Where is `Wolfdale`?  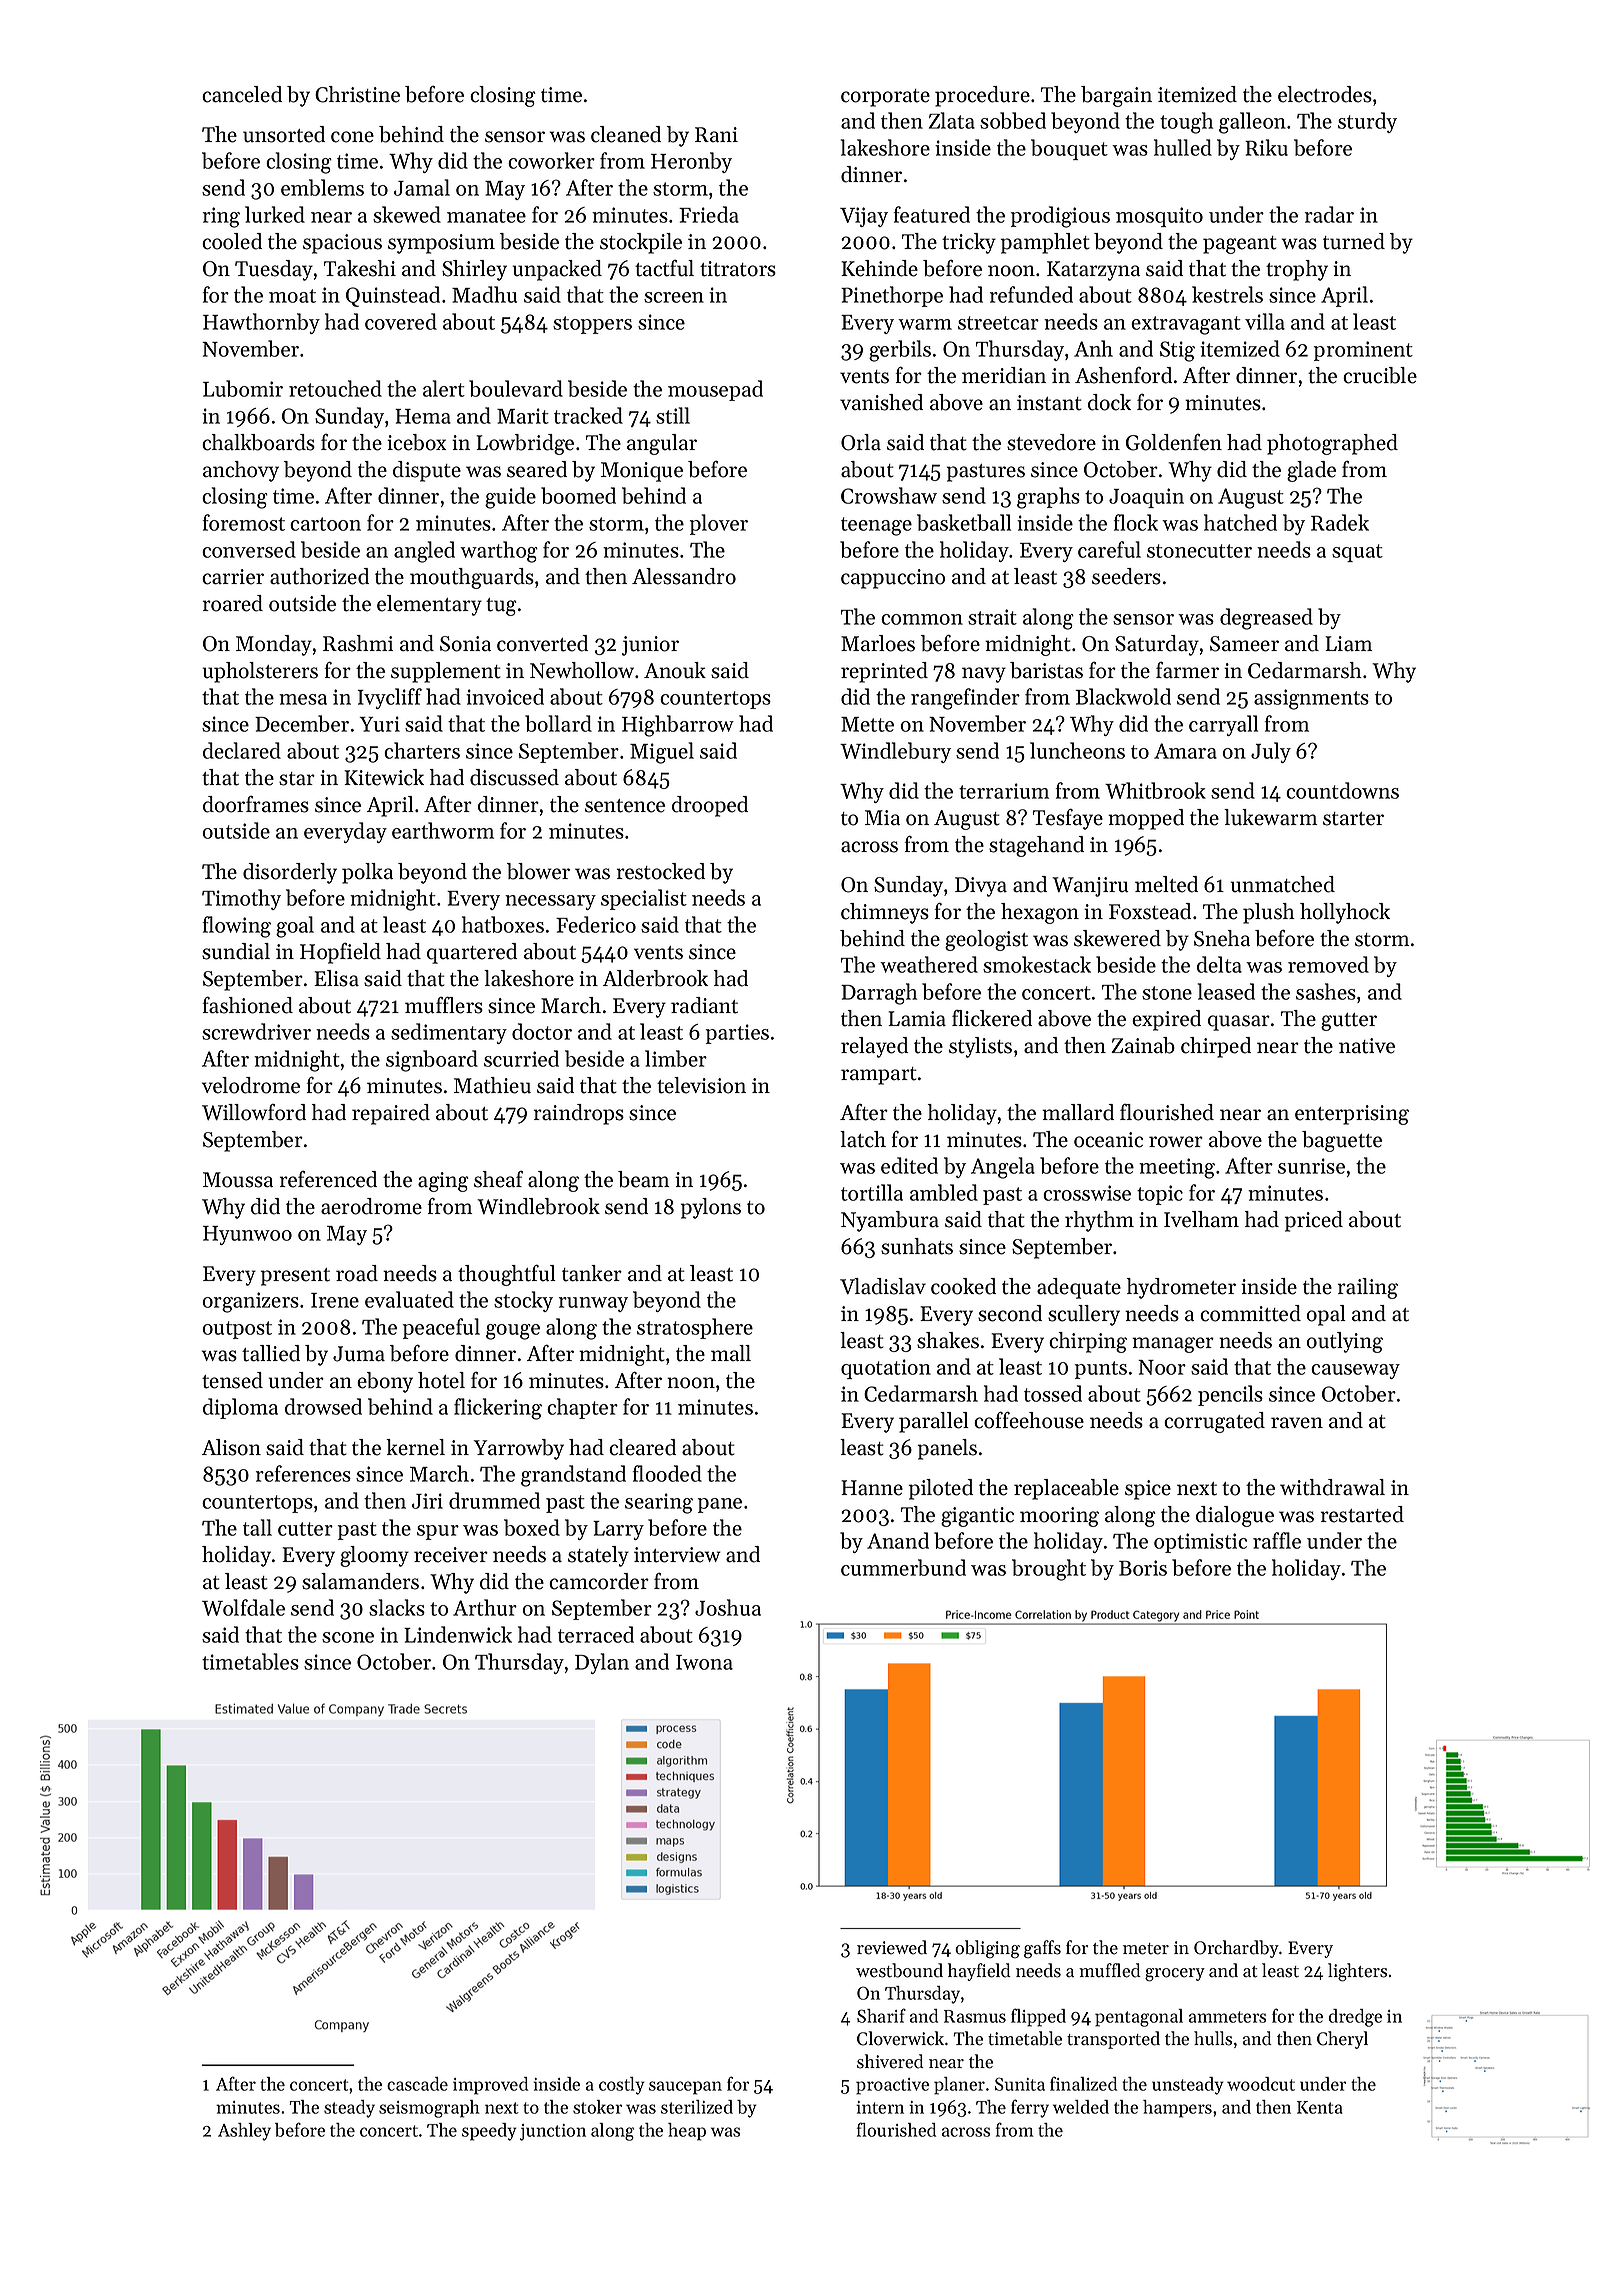
Wolfdale is located at coordinates (243, 1607).
